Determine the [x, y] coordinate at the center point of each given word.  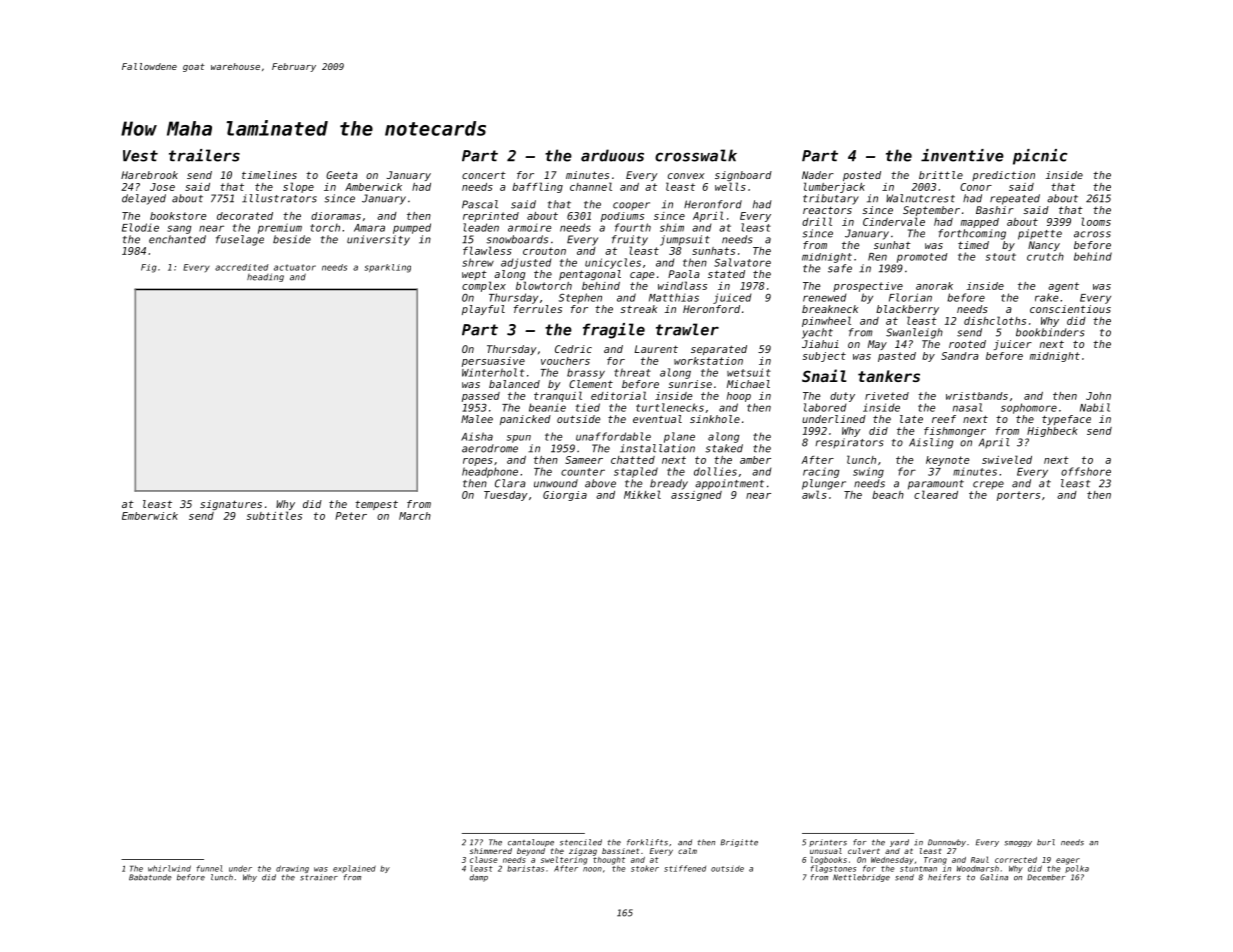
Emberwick [150, 516]
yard [899, 843]
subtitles [274, 515]
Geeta [342, 175]
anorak [934, 286]
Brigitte [739, 843]
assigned [696, 496]
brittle [941, 175]
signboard [743, 176]
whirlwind [169, 868]
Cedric [573, 349]
